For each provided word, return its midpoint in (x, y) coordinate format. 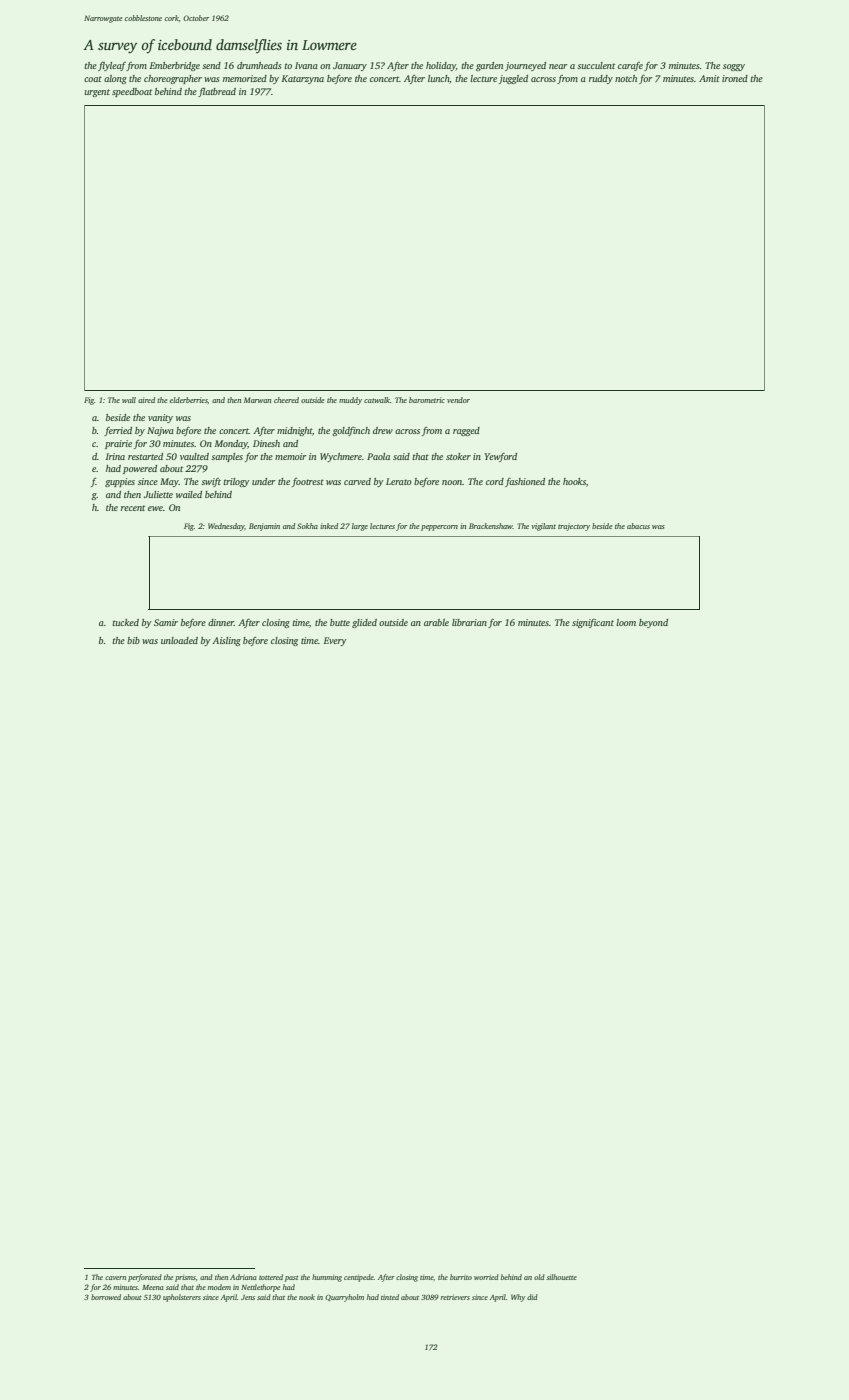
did (532, 1297)
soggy (734, 67)
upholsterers (182, 1298)
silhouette (561, 1277)
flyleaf (112, 66)
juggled (513, 79)
